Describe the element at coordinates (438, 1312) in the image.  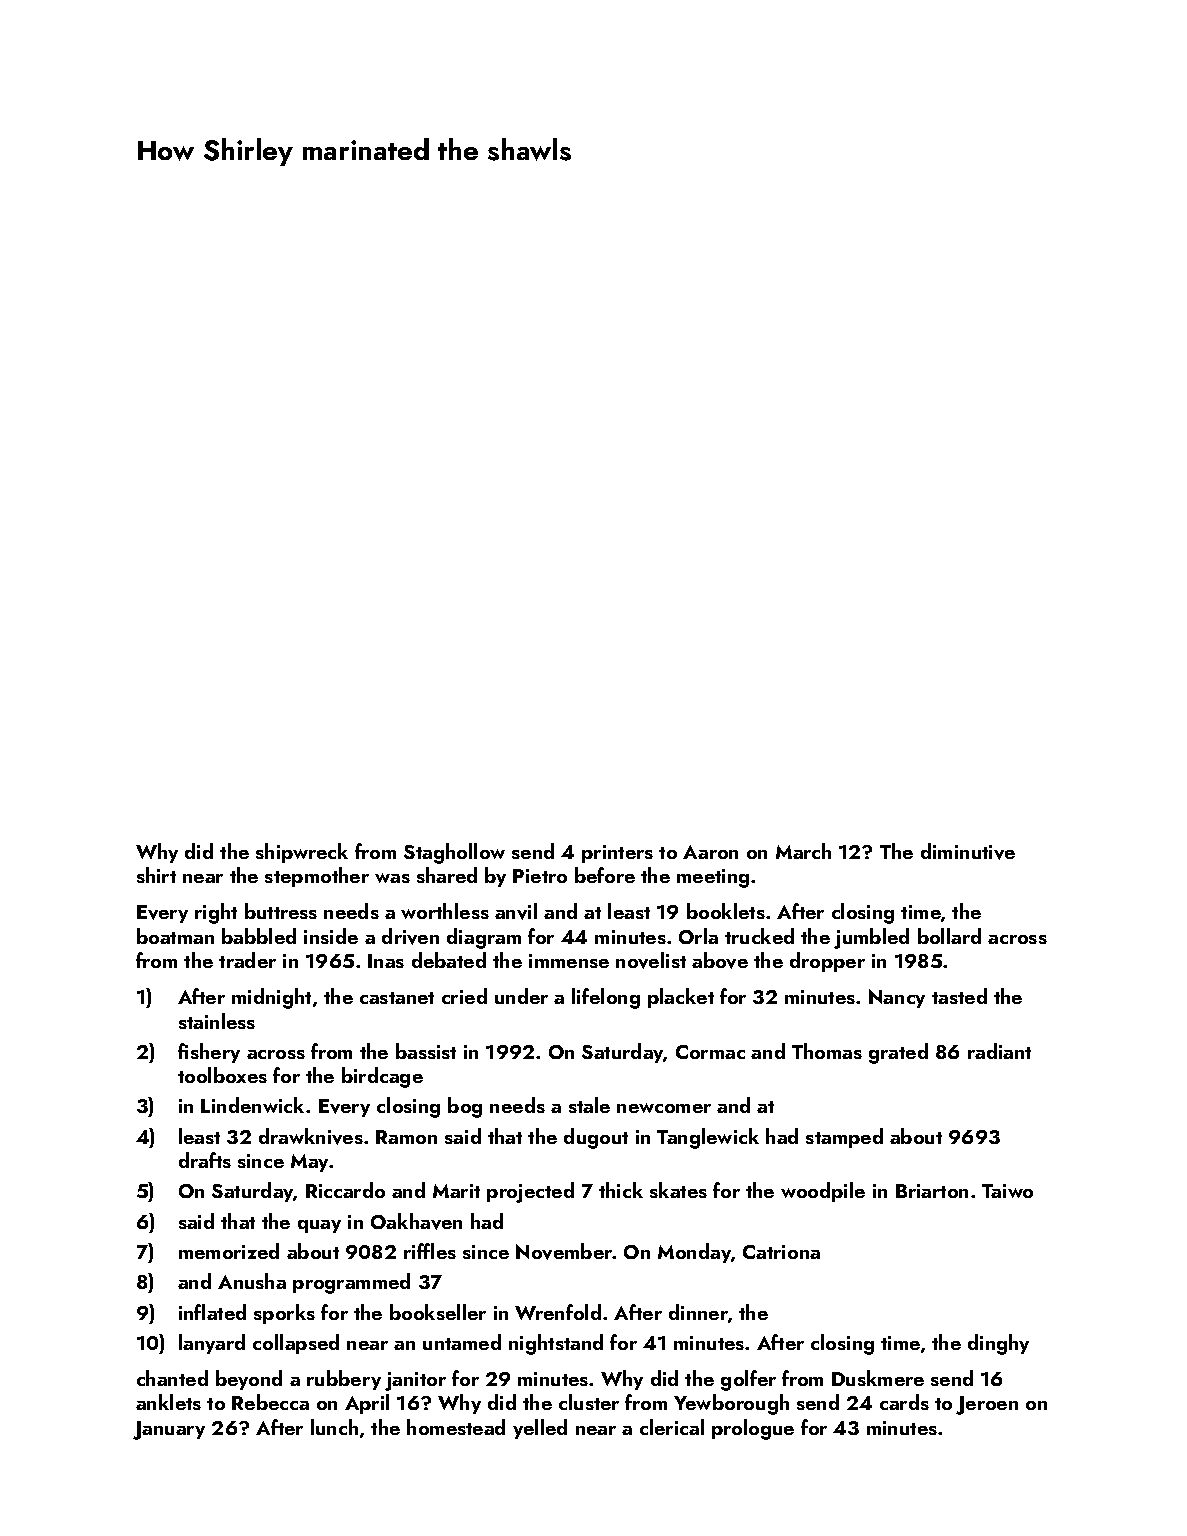
I see `bookseller` at that location.
